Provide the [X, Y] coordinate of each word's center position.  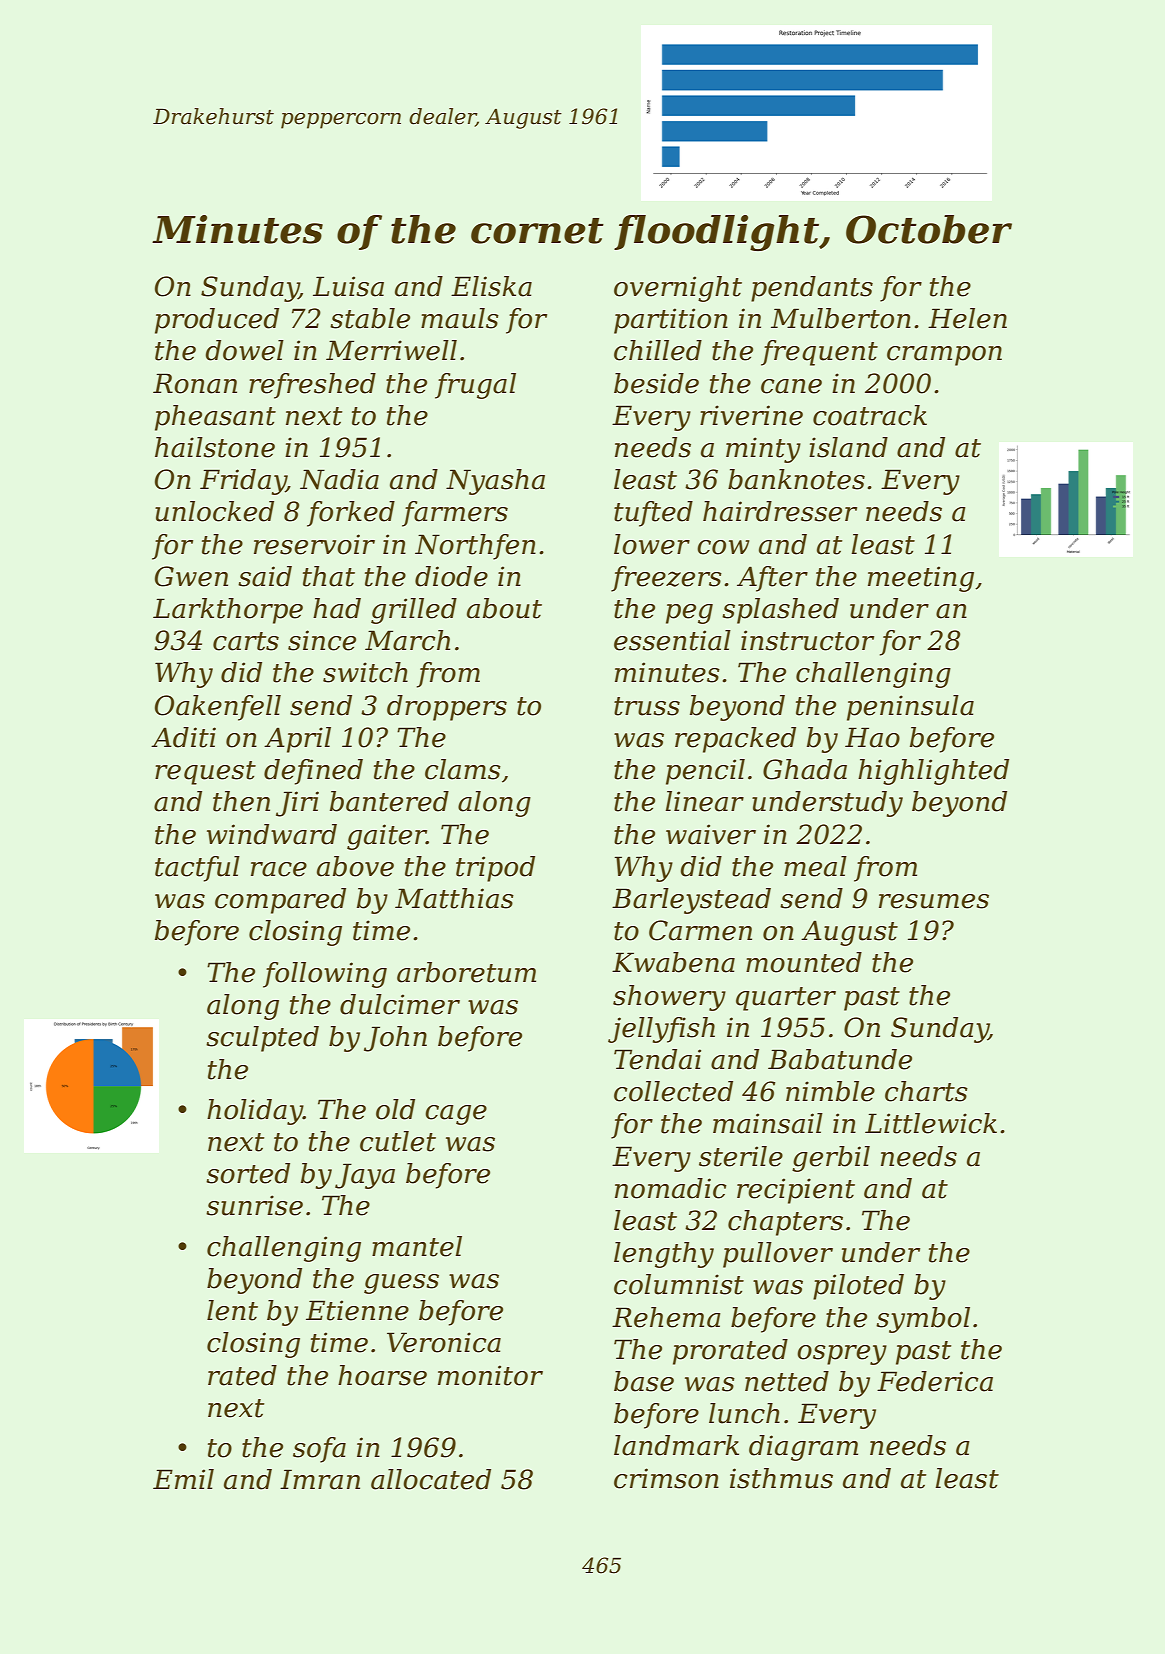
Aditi [183, 737]
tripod [495, 869]
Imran [320, 1479]
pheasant [215, 418]
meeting [921, 579]
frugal [475, 386]
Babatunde [840, 1059]
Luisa [348, 286]
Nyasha [495, 482]
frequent [819, 353]
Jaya [365, 1176]
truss [647, 706]
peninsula [910, 708]
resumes [934, 901]
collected [673, 1091]
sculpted [262, 1039]
